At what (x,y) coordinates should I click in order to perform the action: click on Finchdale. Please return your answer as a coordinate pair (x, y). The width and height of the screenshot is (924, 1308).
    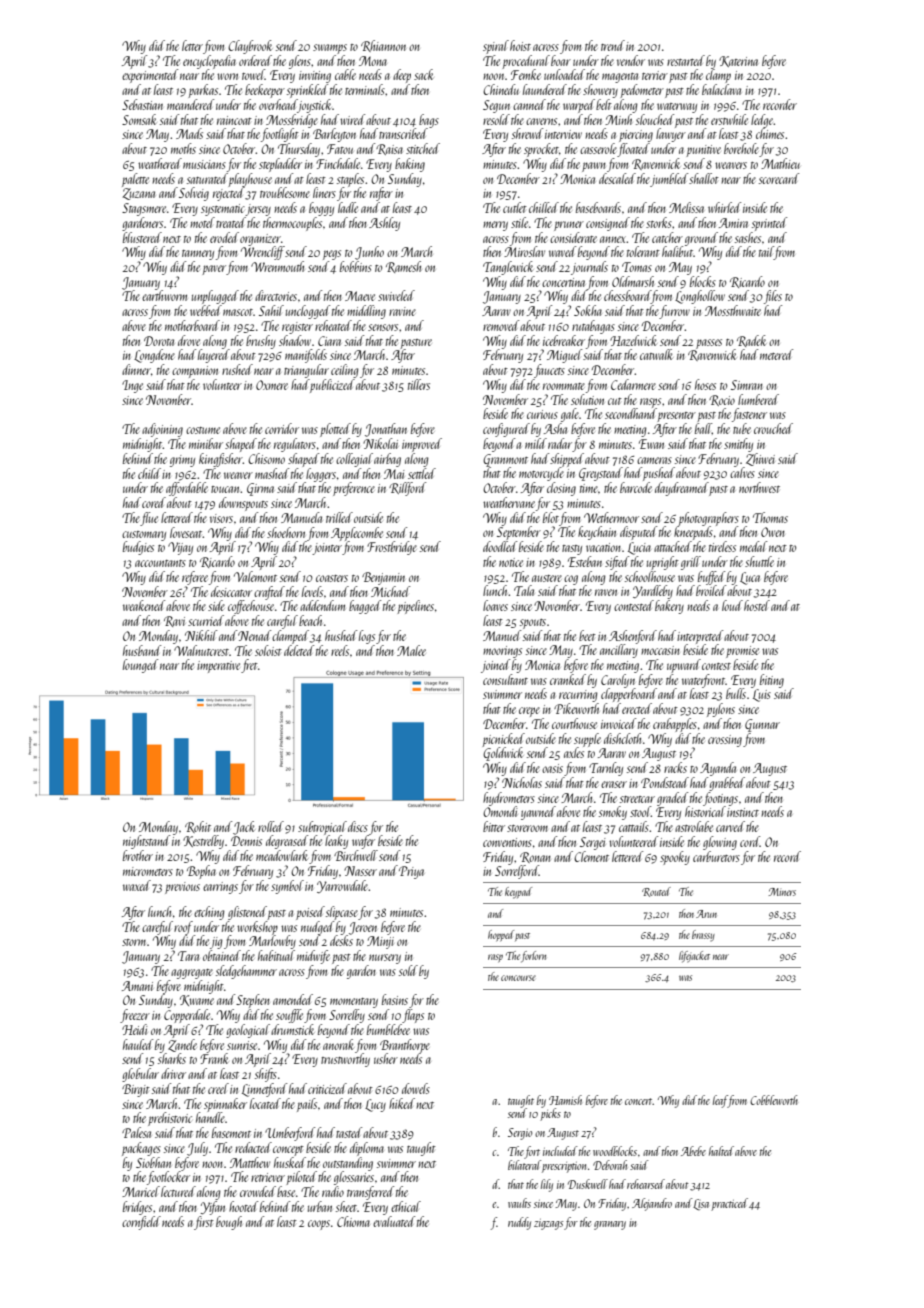
    Looking at the image, I should click on (338, 163).
